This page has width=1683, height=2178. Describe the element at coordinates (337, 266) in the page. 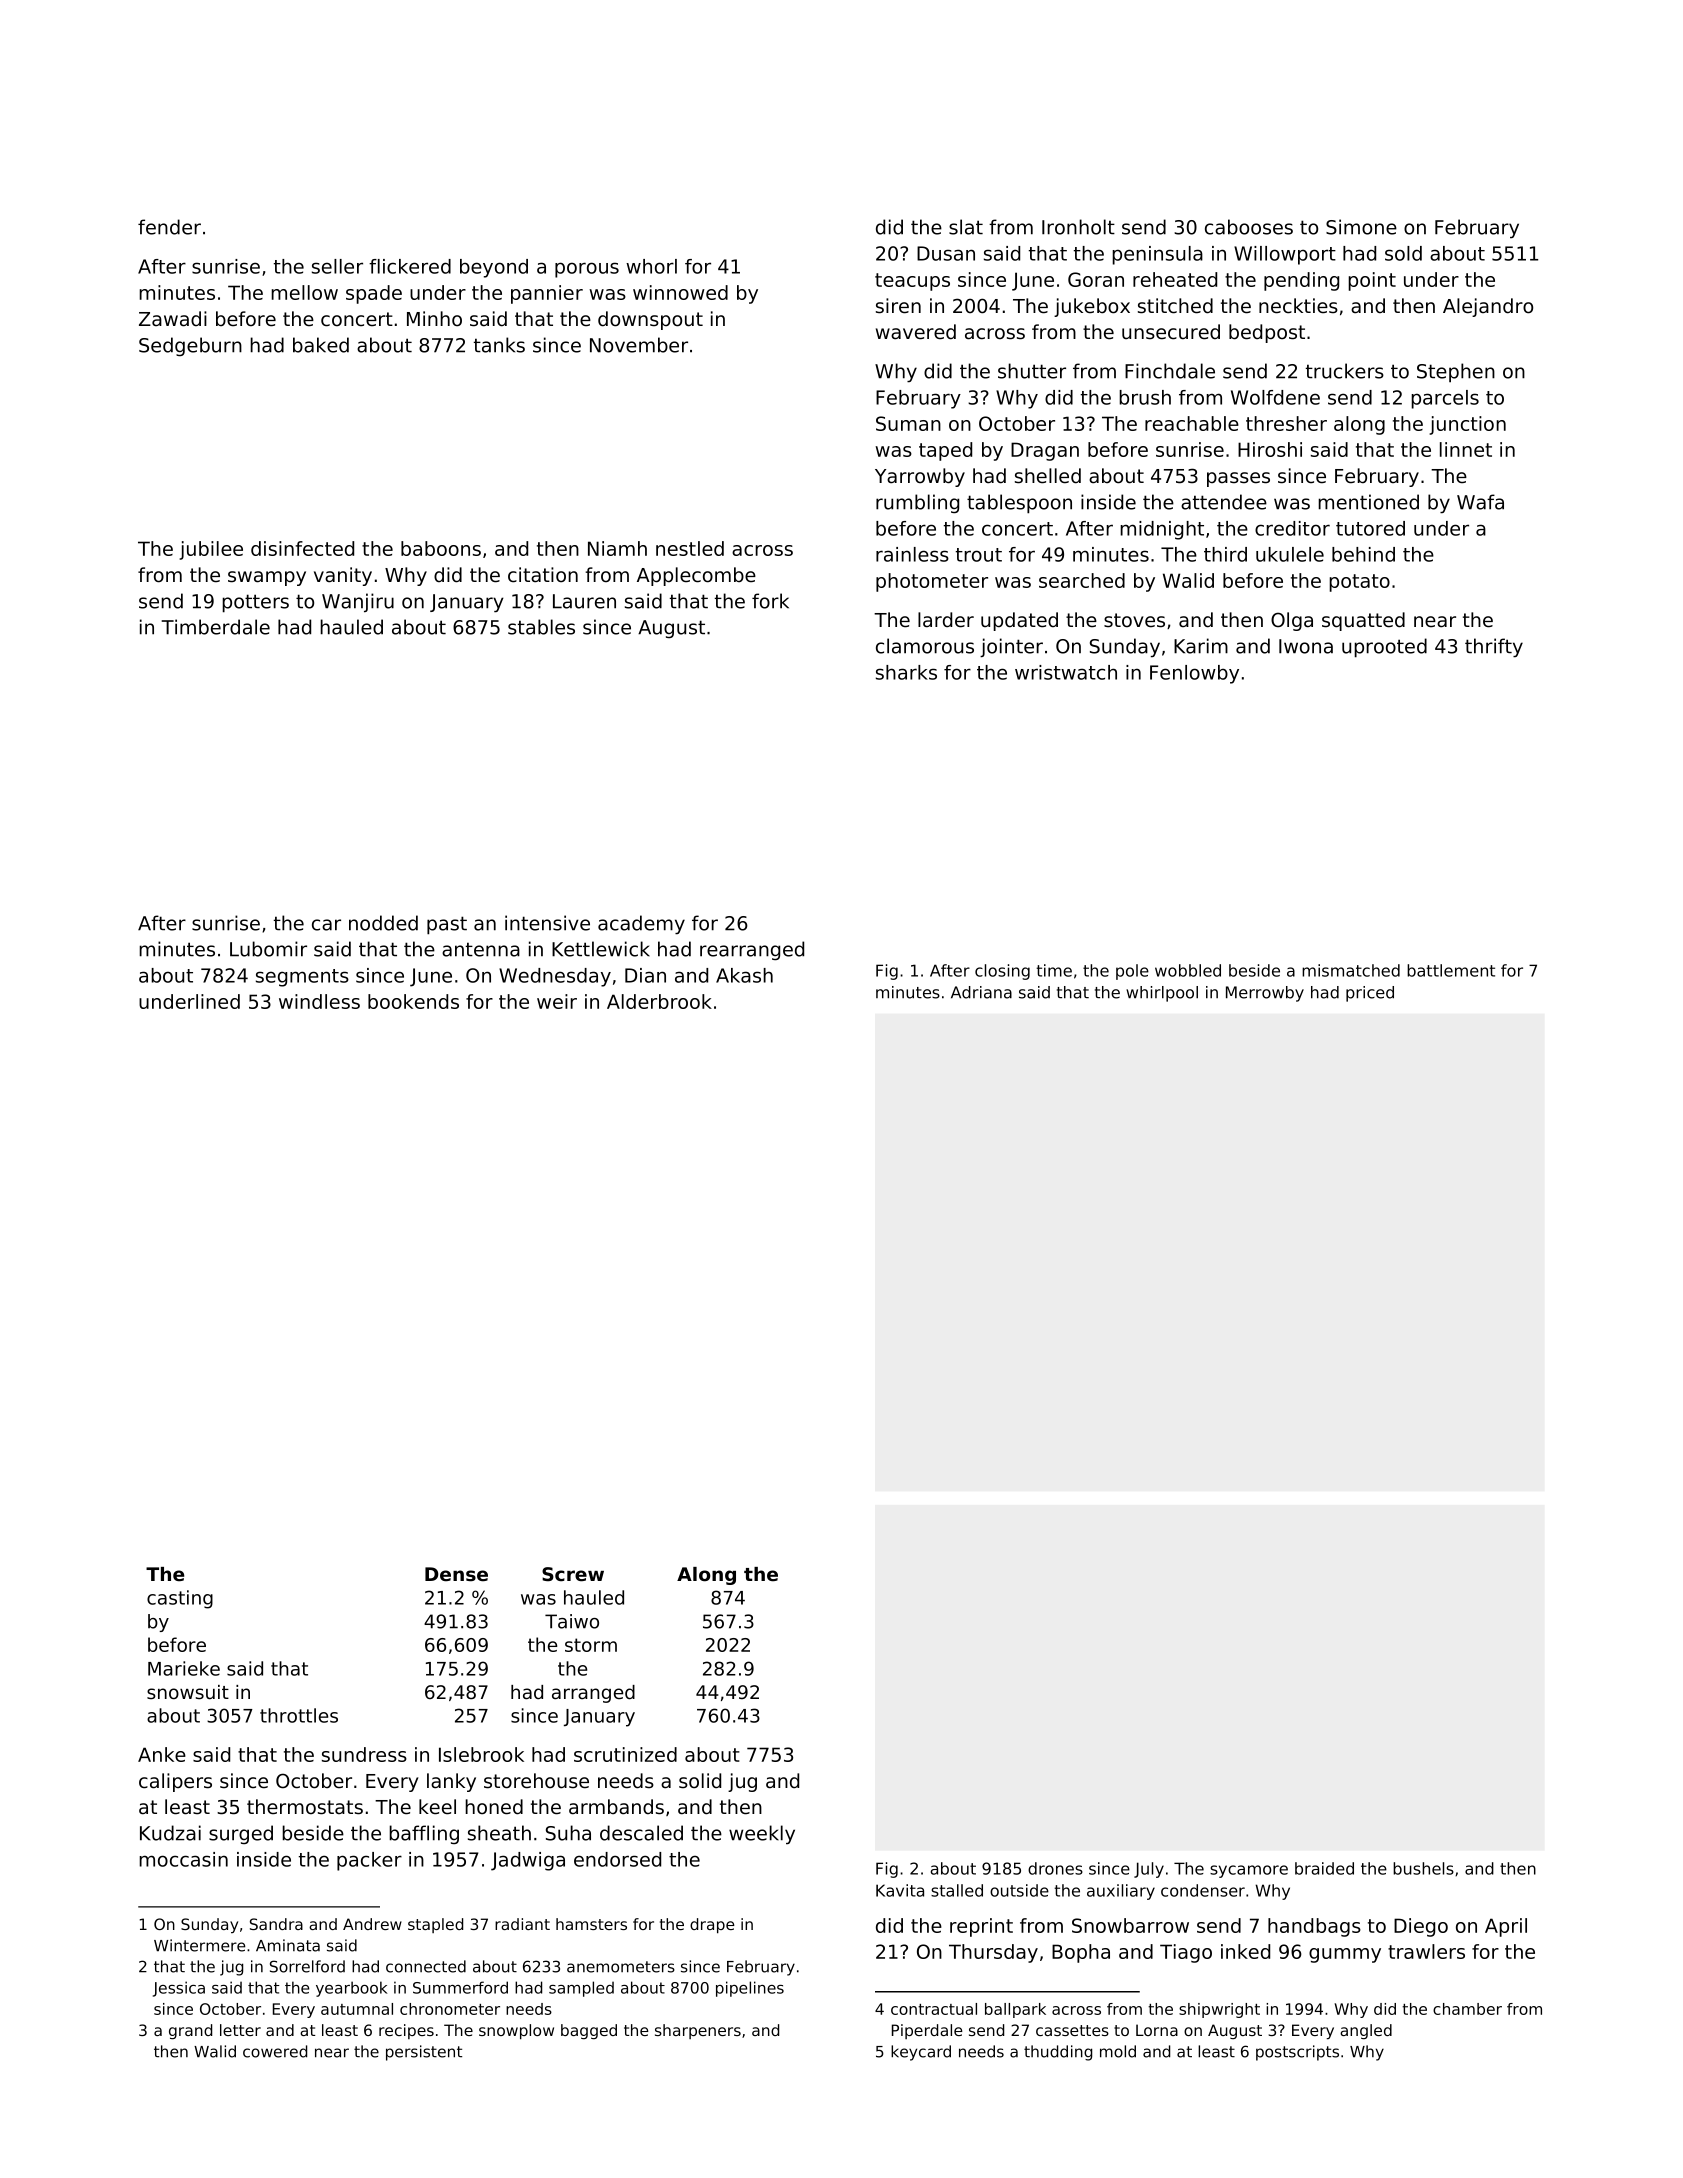

I see `seller` at that location.
